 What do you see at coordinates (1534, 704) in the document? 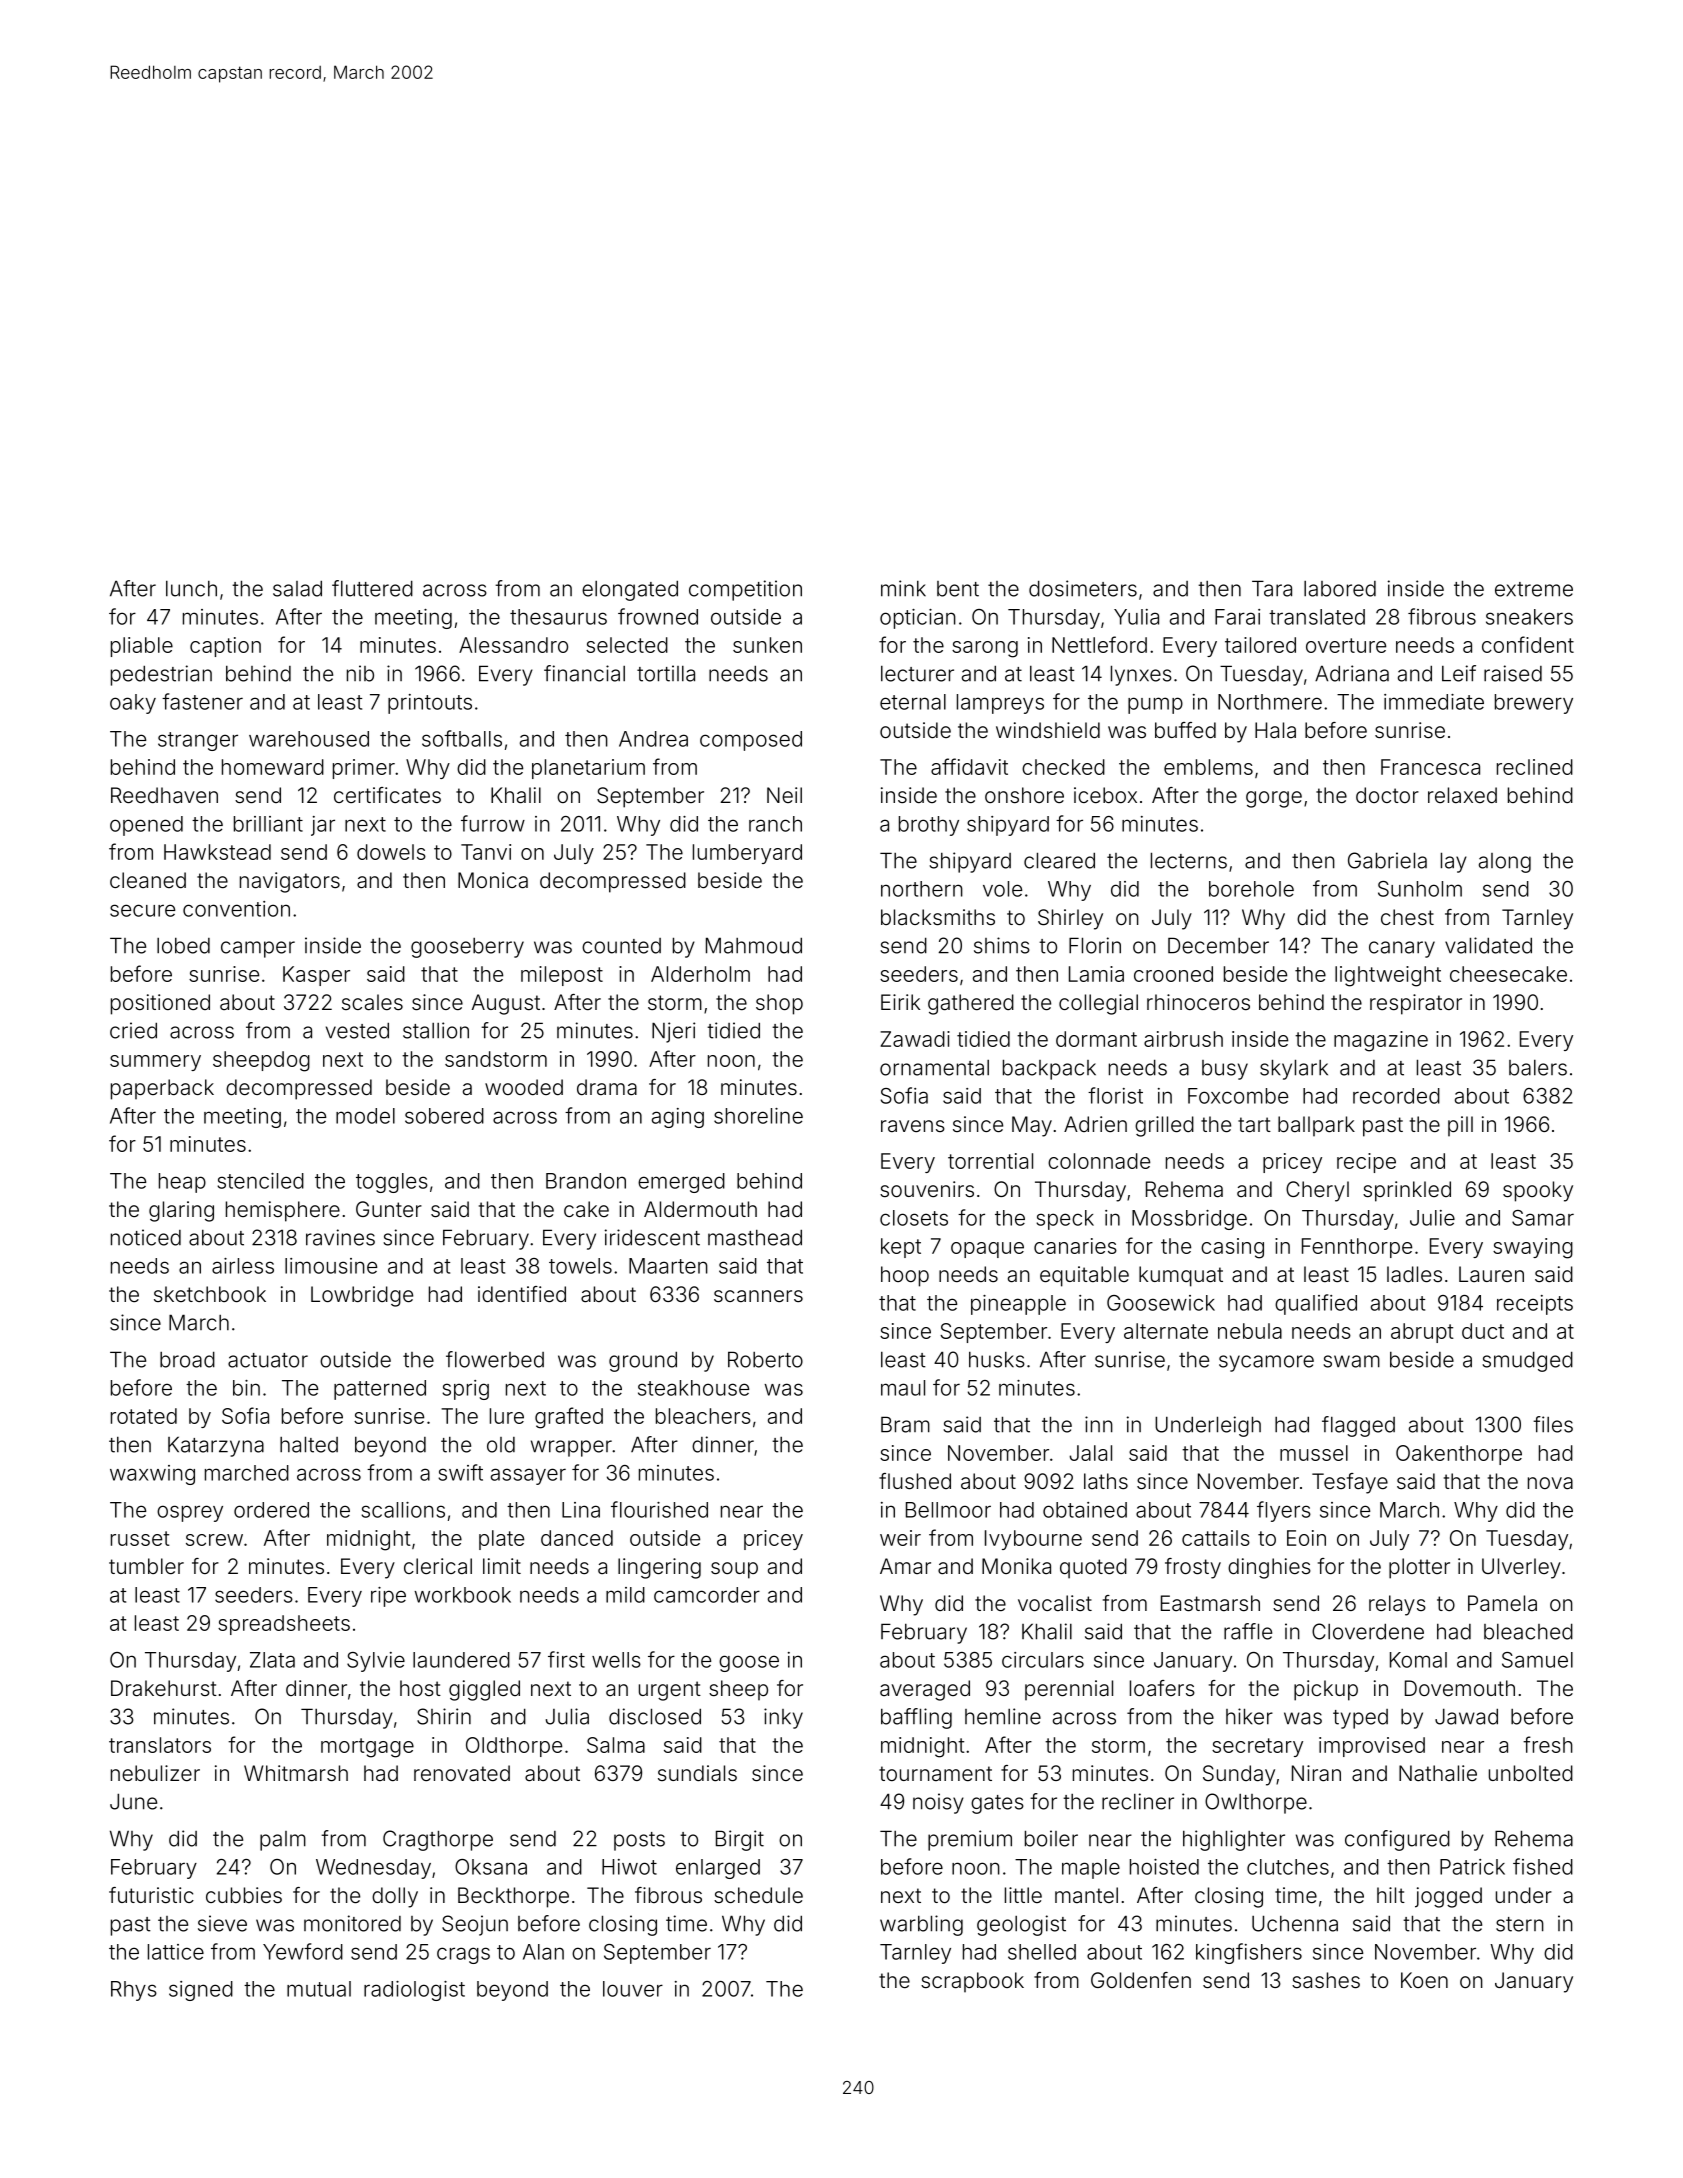
I see `brewery` at bounding box center [1534, 704].
